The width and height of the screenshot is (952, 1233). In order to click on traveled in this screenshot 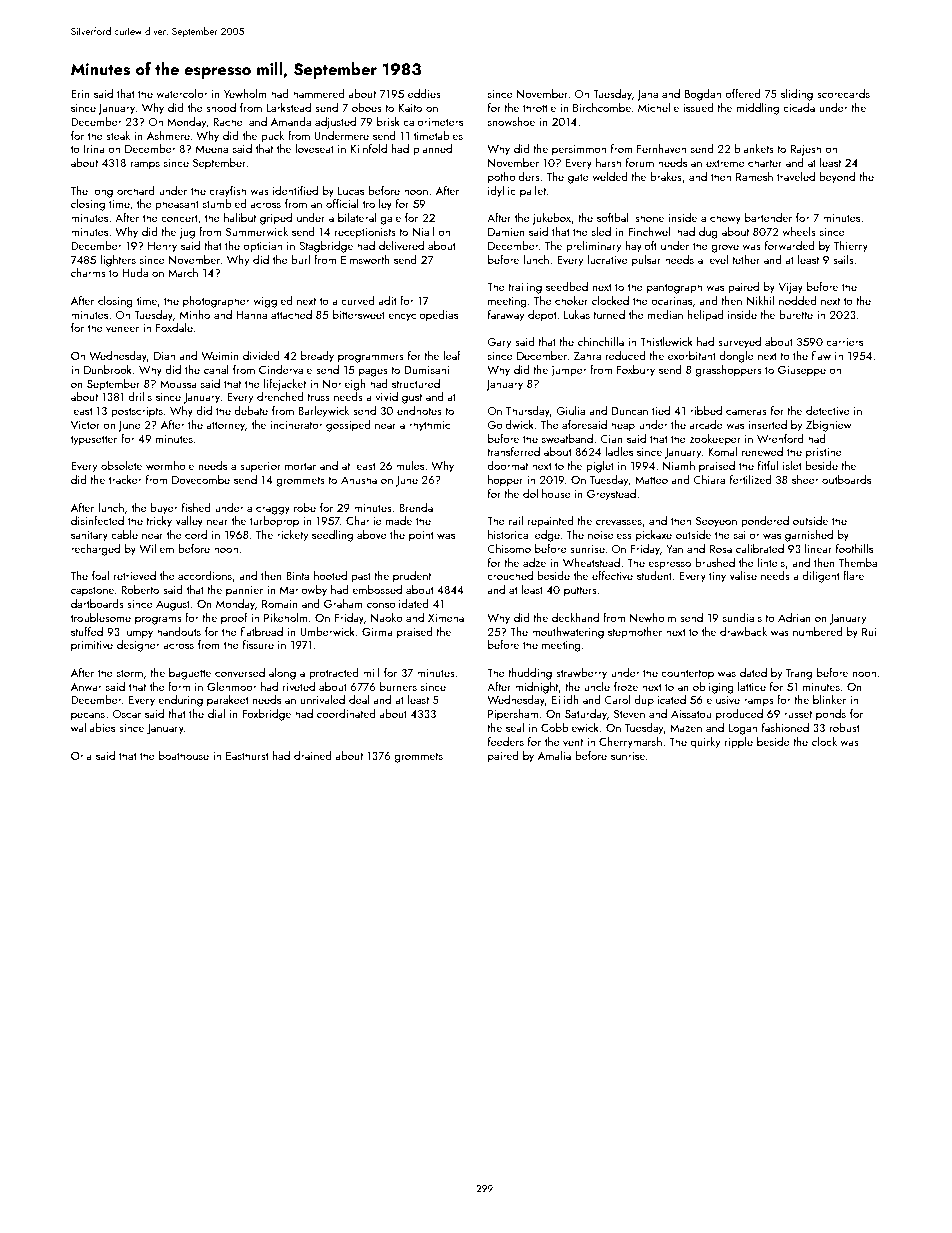, I will do `click(796, 176)`.
